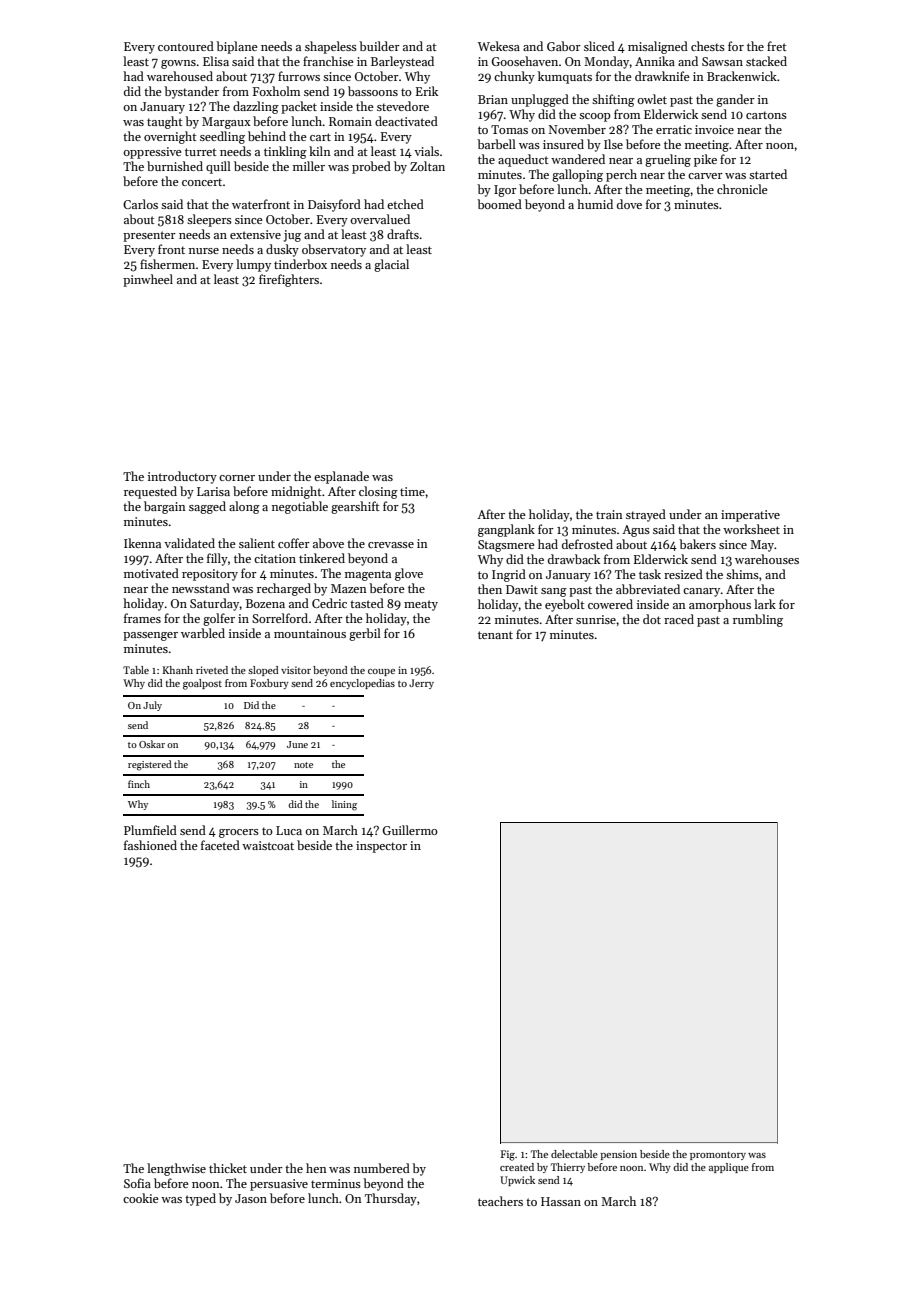 Image resolution: width=924 pixels, height=1308 pixels. I want to click on invoice, so click(714, 129).
